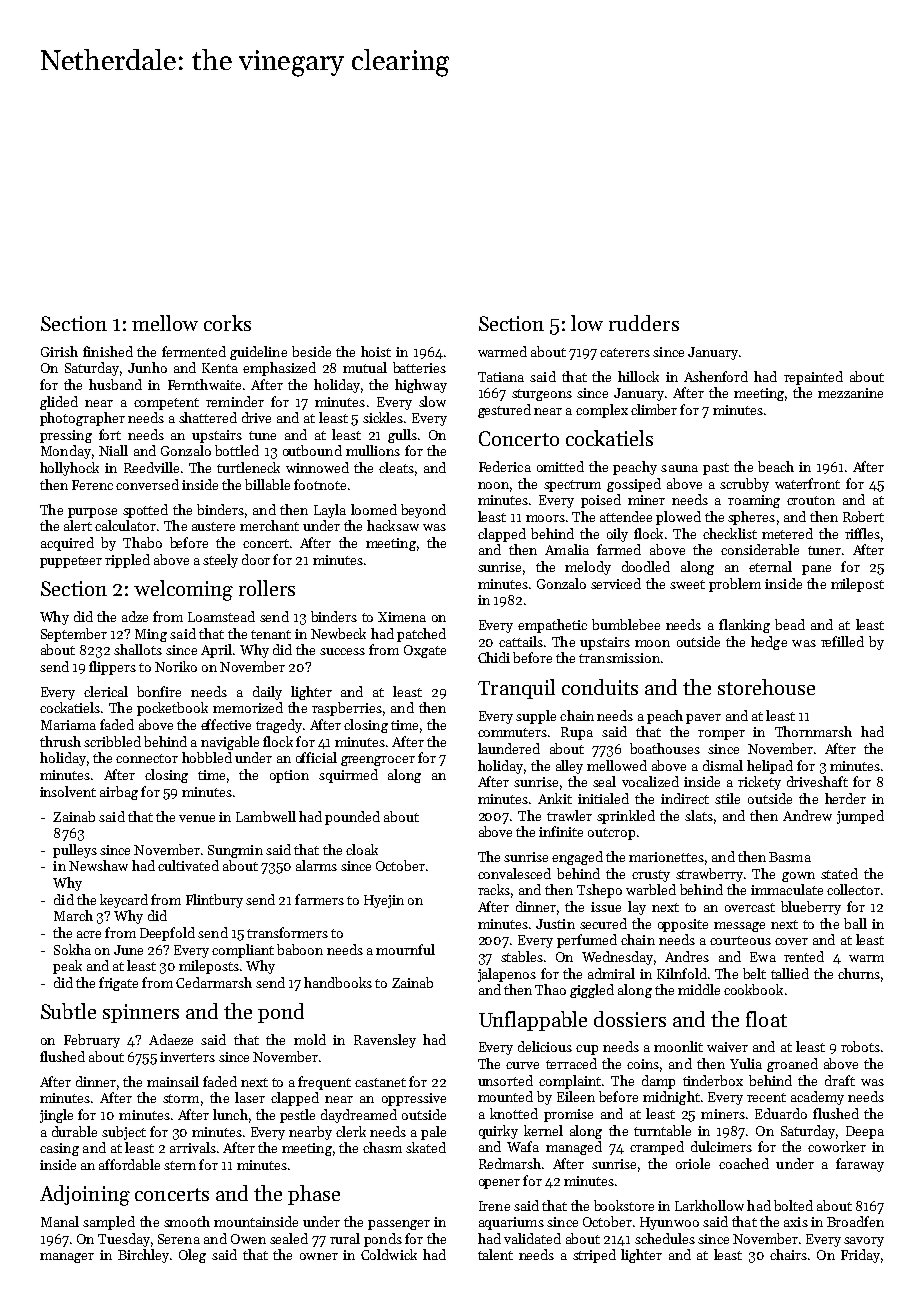  What do you see at coordinates (402, 617) in the screenshot?
I see `Ximena` at bounding box center [402, 617].
